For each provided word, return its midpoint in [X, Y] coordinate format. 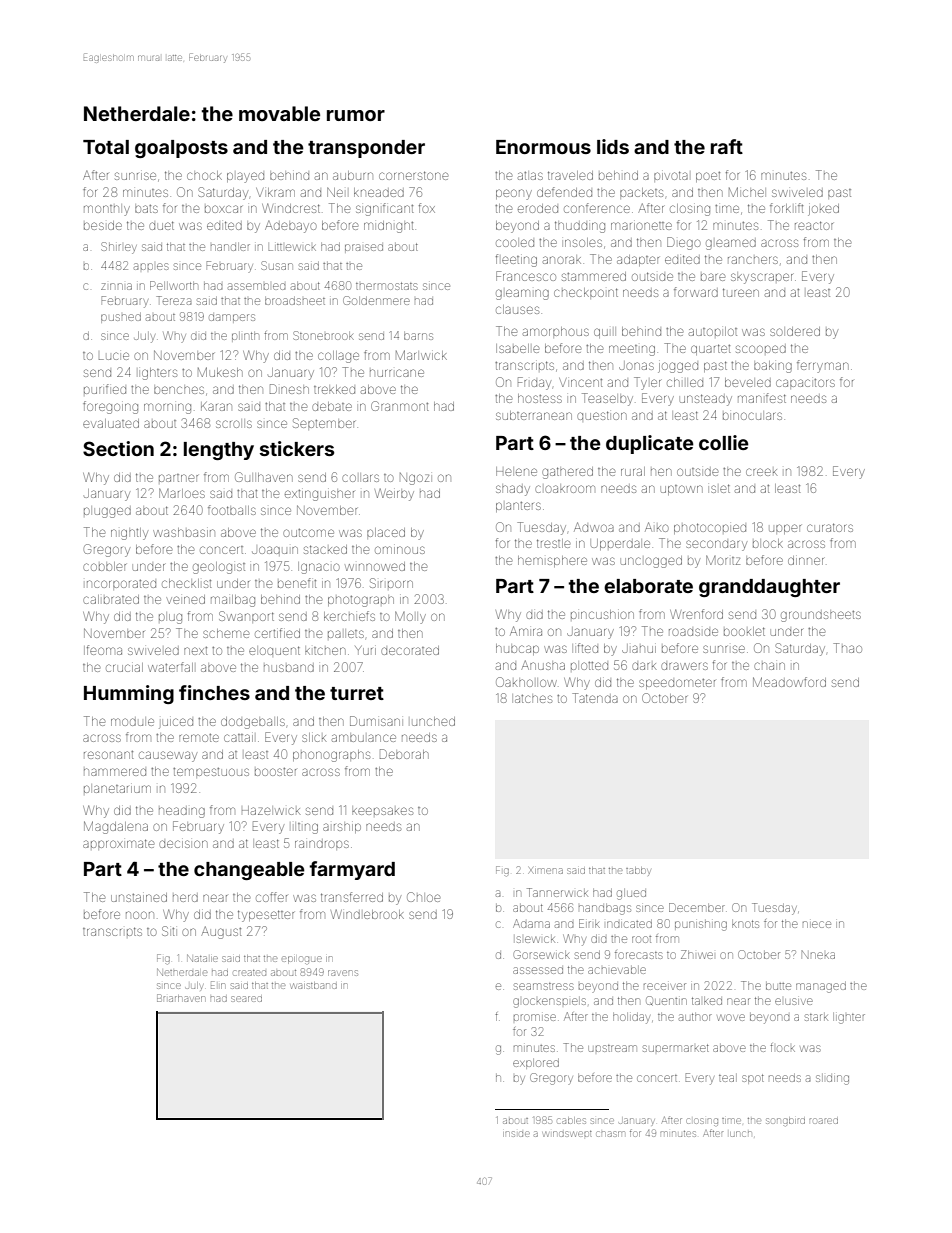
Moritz [723, 560]
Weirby [394, 495]
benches [179, 390]
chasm [610, 1134]
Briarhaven [181, 998]
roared [823, 1121]
